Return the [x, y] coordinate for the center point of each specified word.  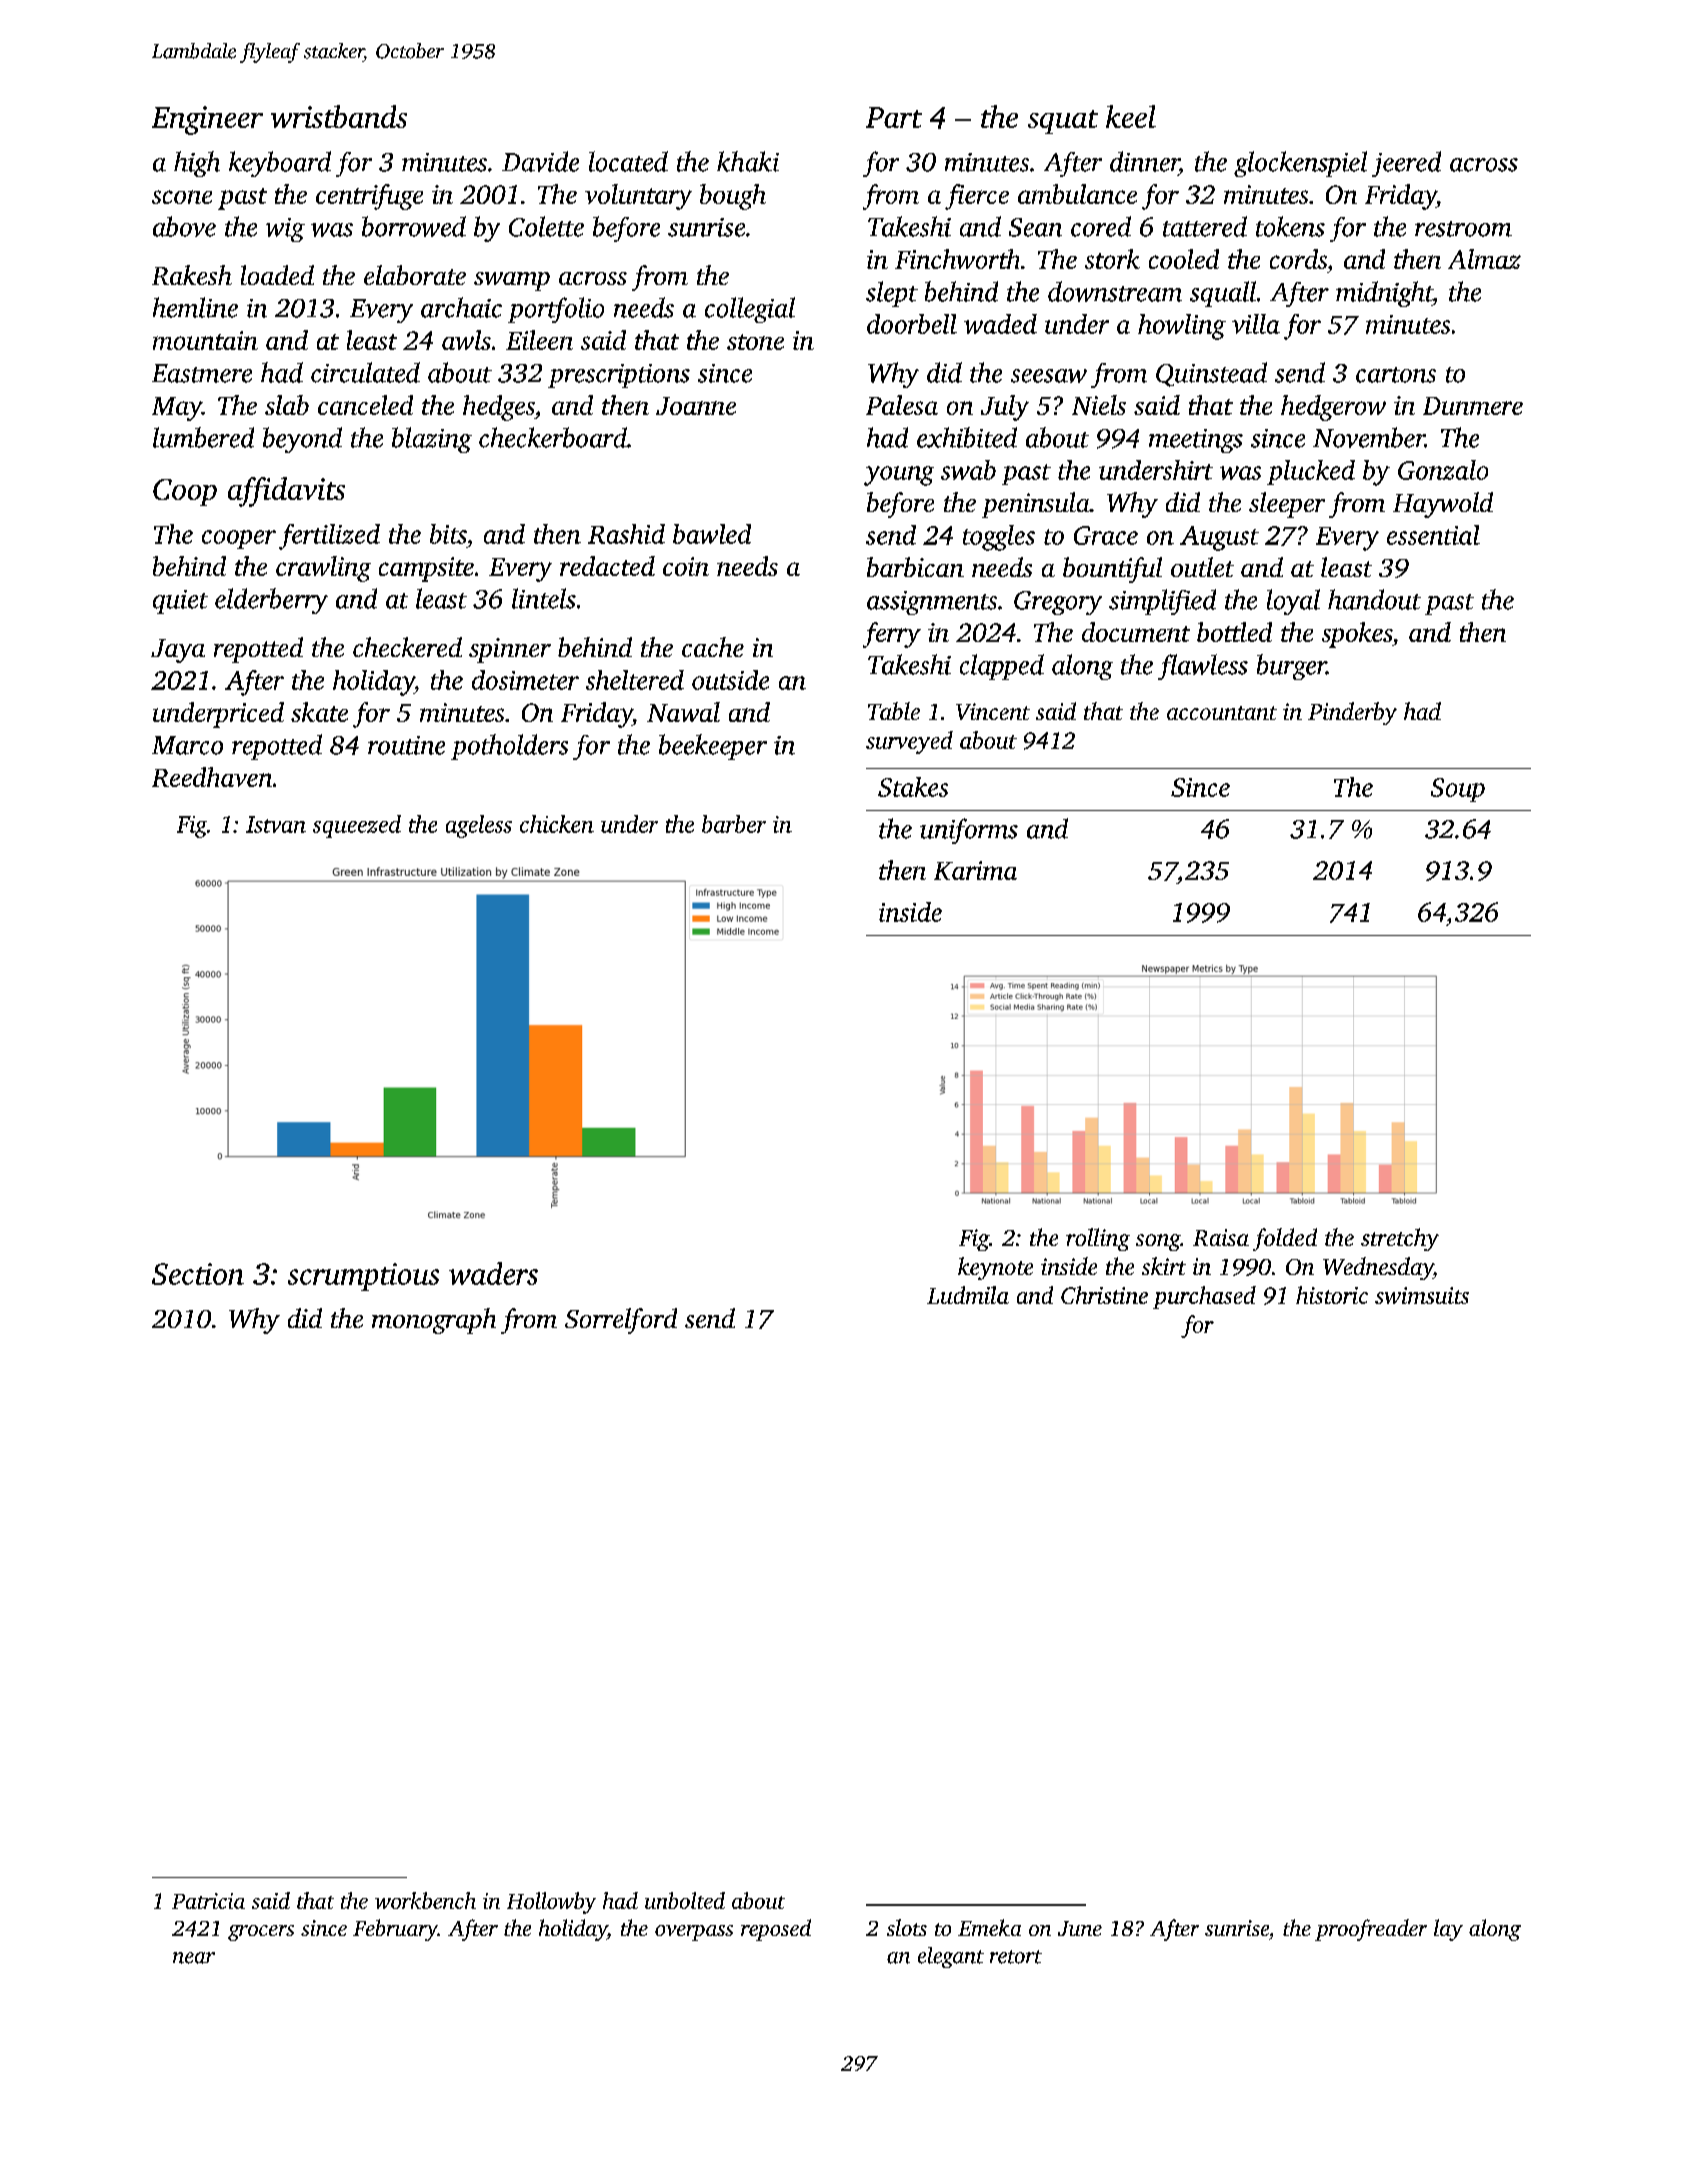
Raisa [1221, 1237]
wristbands [339, 116]
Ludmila [968, 1295]
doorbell [912, 324]
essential [1433, 535]
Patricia [208, 1901]
